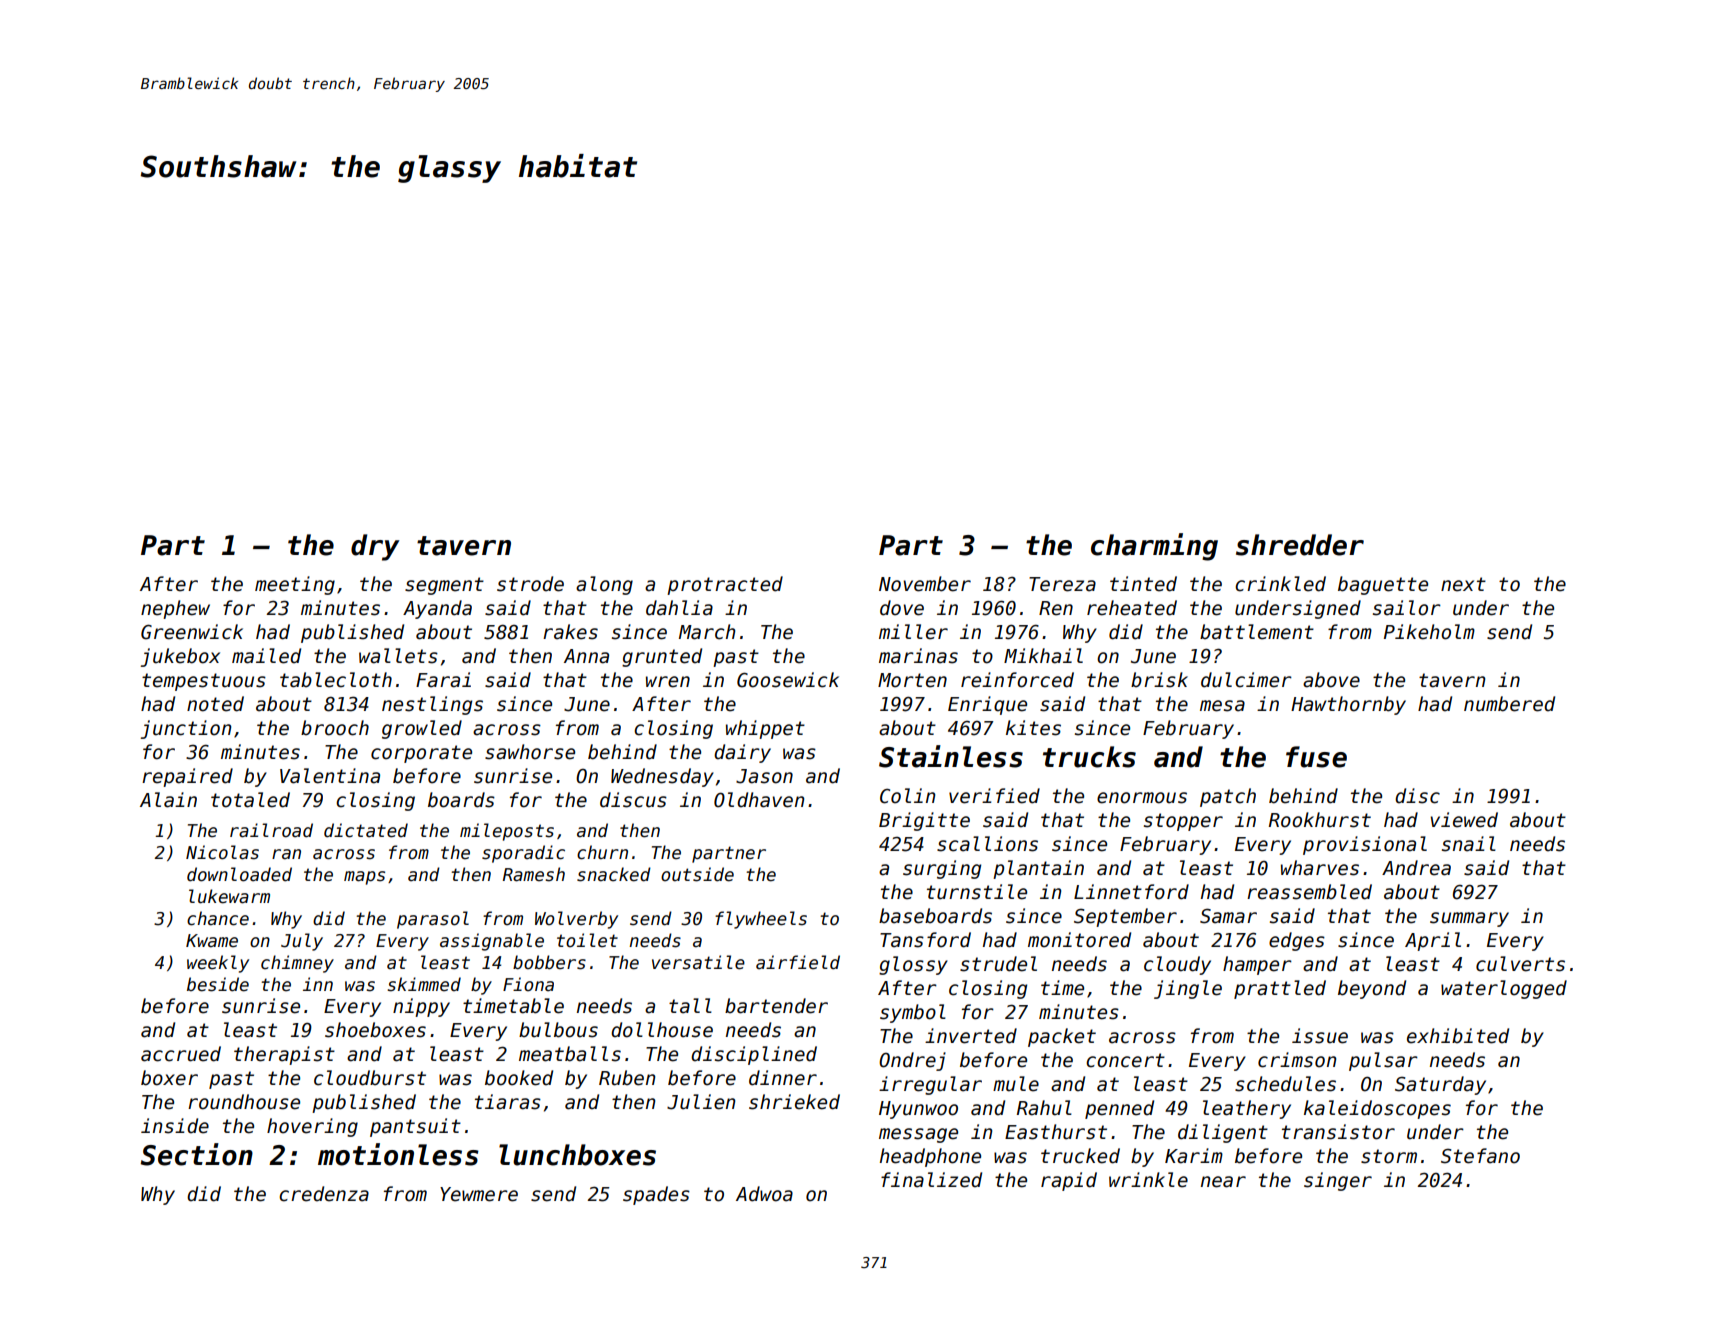 The image size is (1723, 1331). I want to click on downloaded, so click(239, 874).
